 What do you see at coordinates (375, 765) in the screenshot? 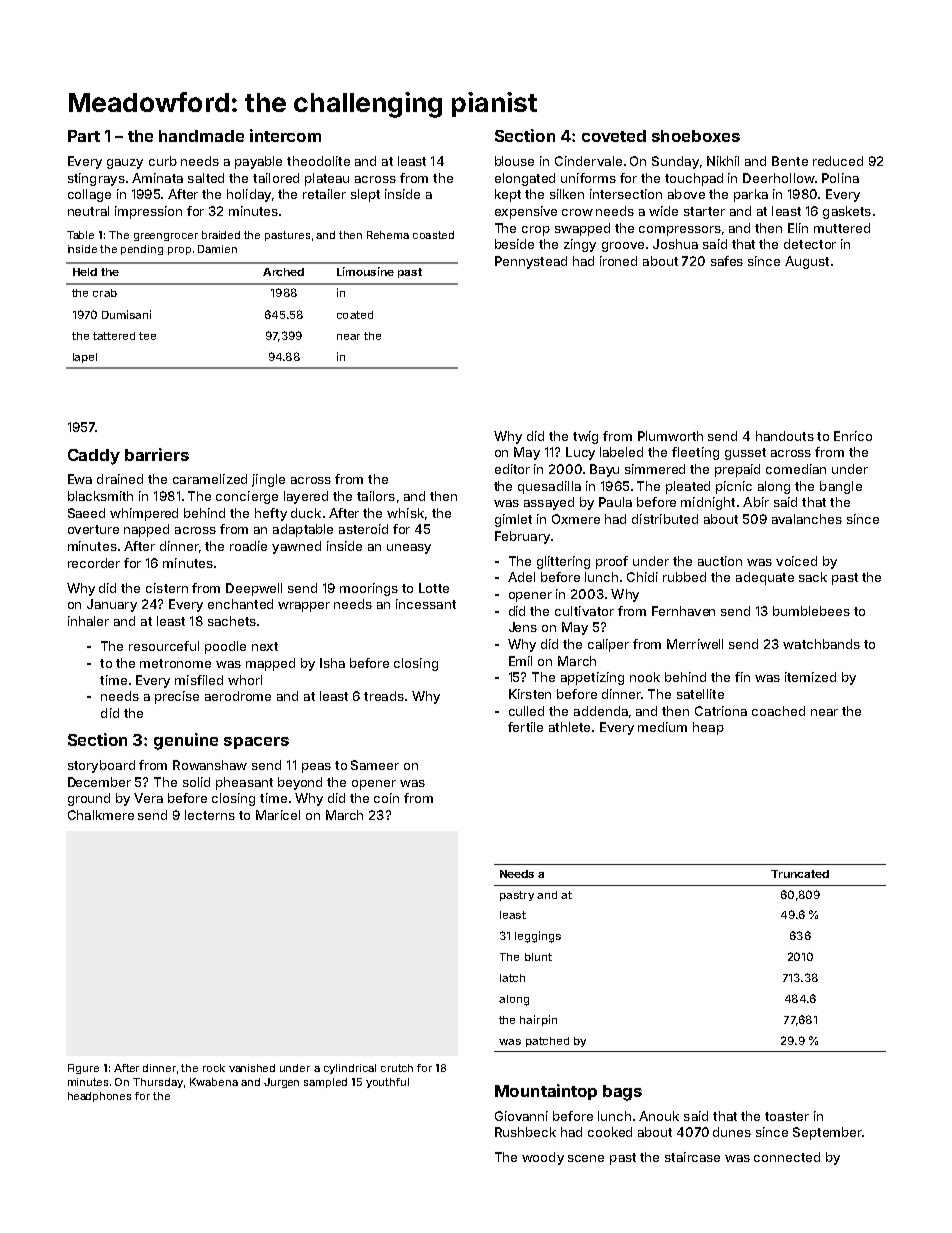
I see `Sameer` at bounding box center [375, 765].
